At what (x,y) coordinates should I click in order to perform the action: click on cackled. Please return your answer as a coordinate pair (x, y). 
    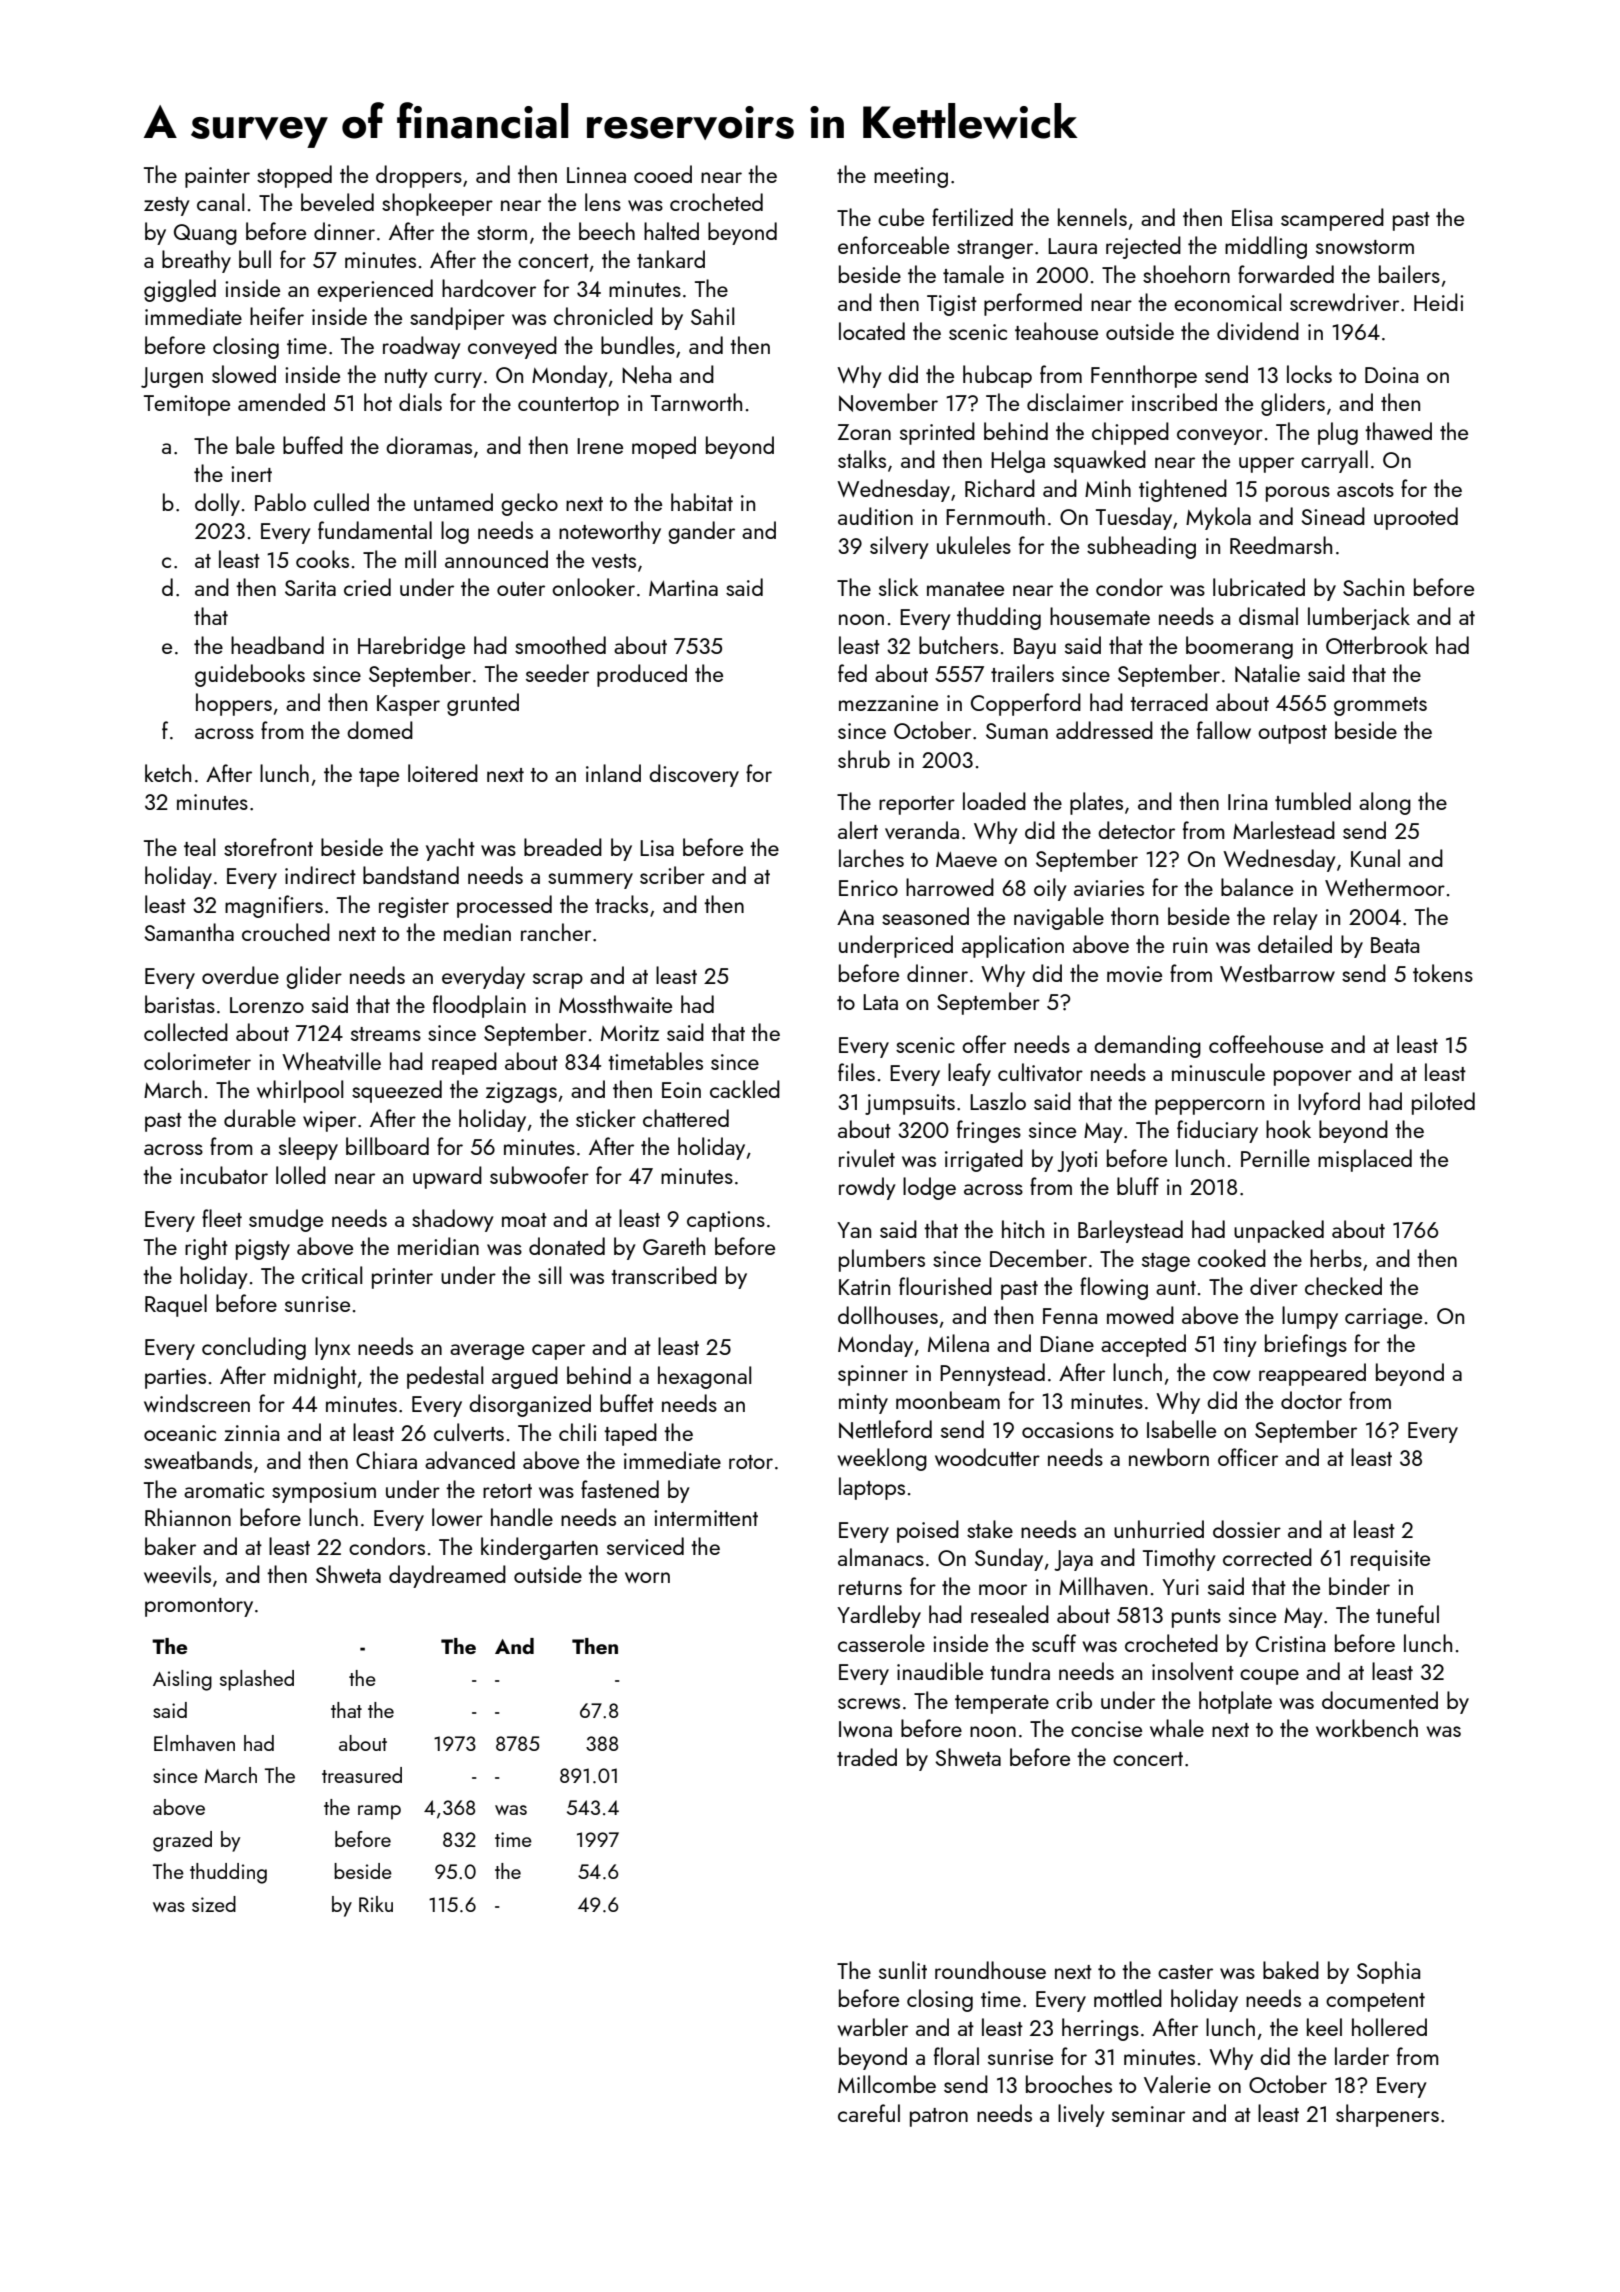
    Looking at the image, I should click on (745, 1089).
